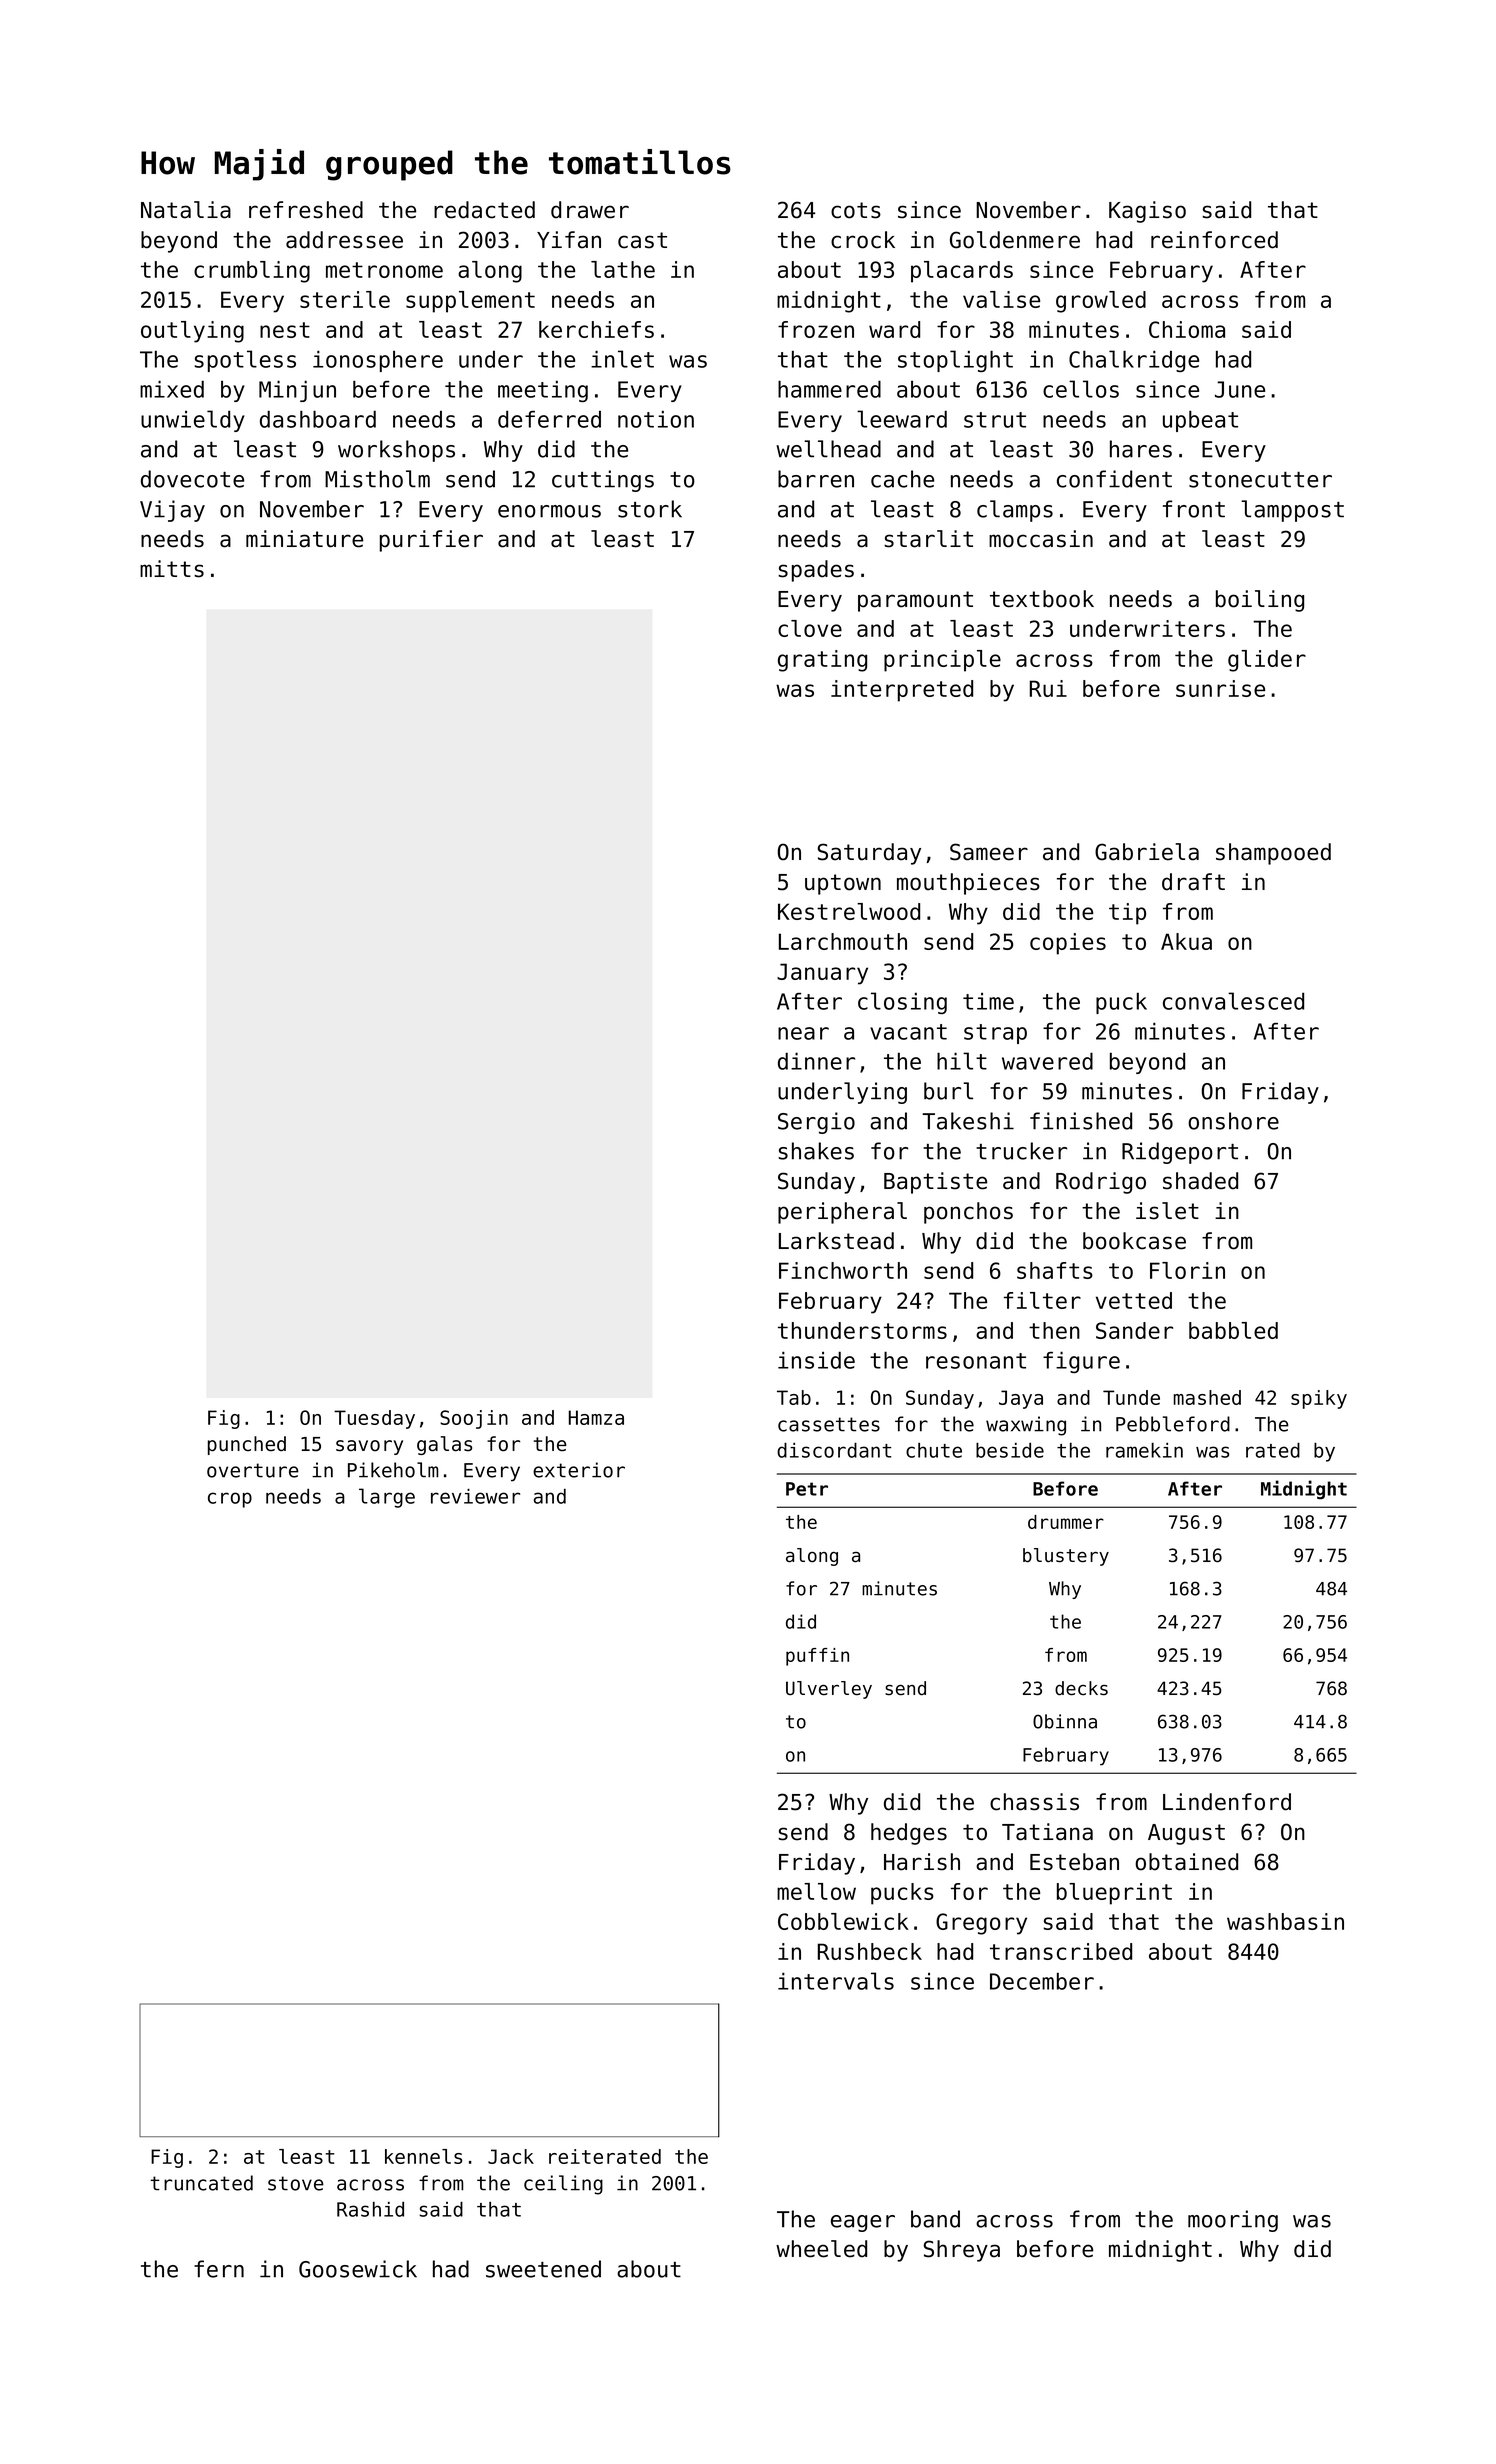 The height and width of the document is (2464, 1496). Describe the element at coordinates (423, 2156) in the document. I see `kennels` at that location.
